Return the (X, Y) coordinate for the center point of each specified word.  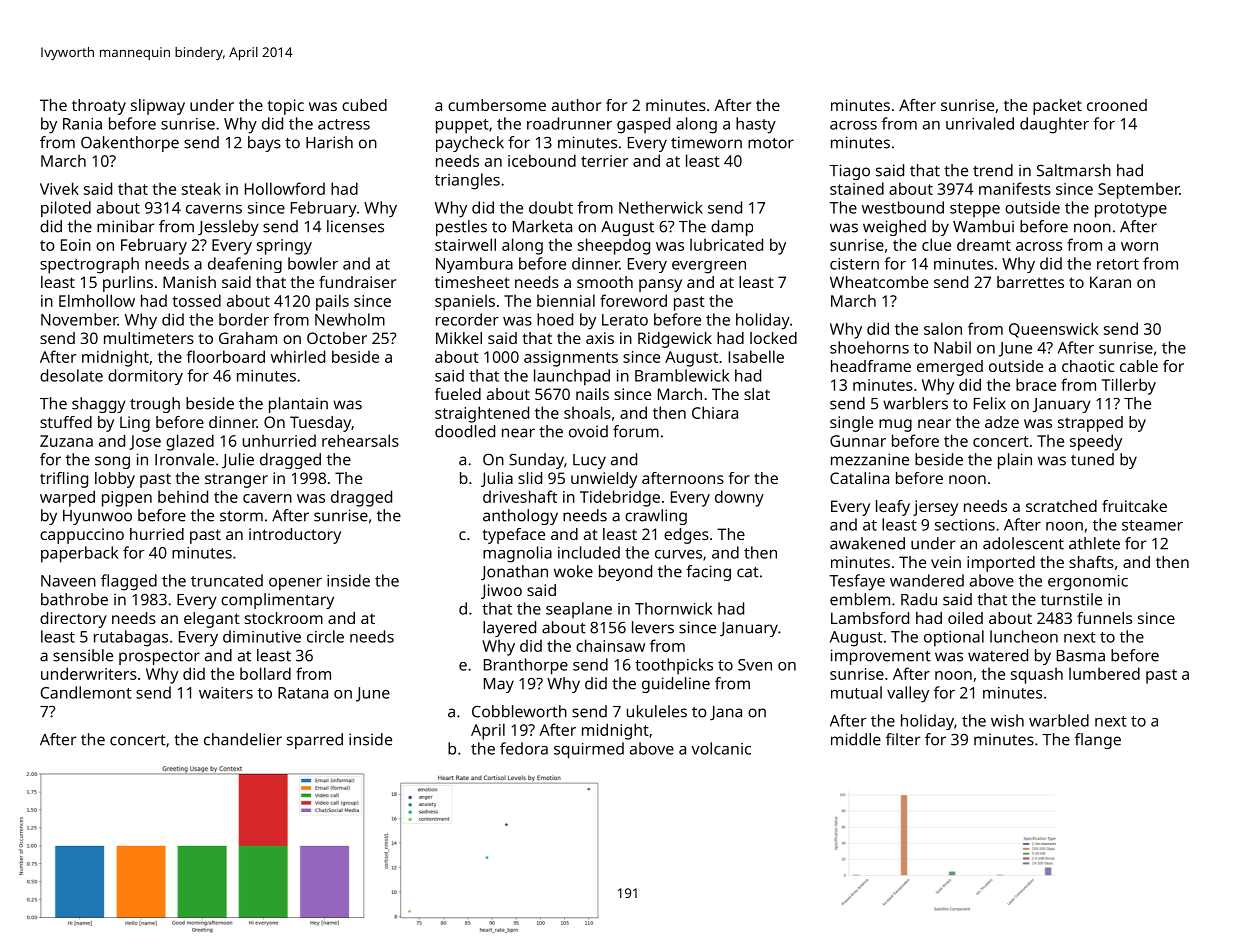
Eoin (76, 245)
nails (592, 394)
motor (771, 143)
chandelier (243, 739)
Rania (82, 124)
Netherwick (661, 207)
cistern (854, 264)
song (112, 462)
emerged (950, 368)
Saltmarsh (1074, 170)
